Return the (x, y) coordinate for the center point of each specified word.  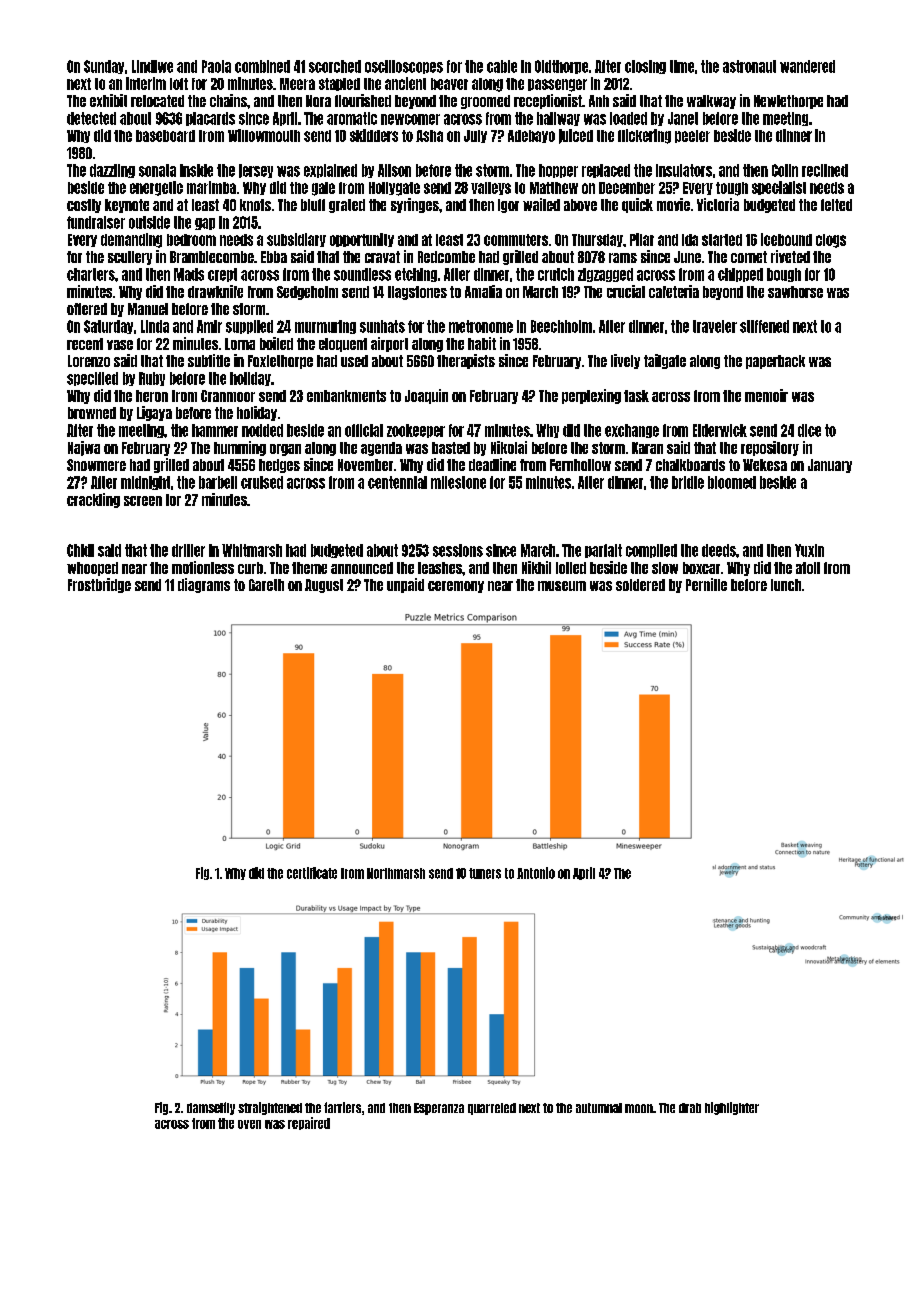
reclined (825, 170)
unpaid (405, 585)
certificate (312, 873)
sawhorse (795, 292)
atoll (808, 568)
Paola (216, 66)
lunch (786, 585)
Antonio (536, 873)
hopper (558, 171)
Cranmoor (228, 396)
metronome (481, 326)
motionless (203, 567)
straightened (270, 1108)
